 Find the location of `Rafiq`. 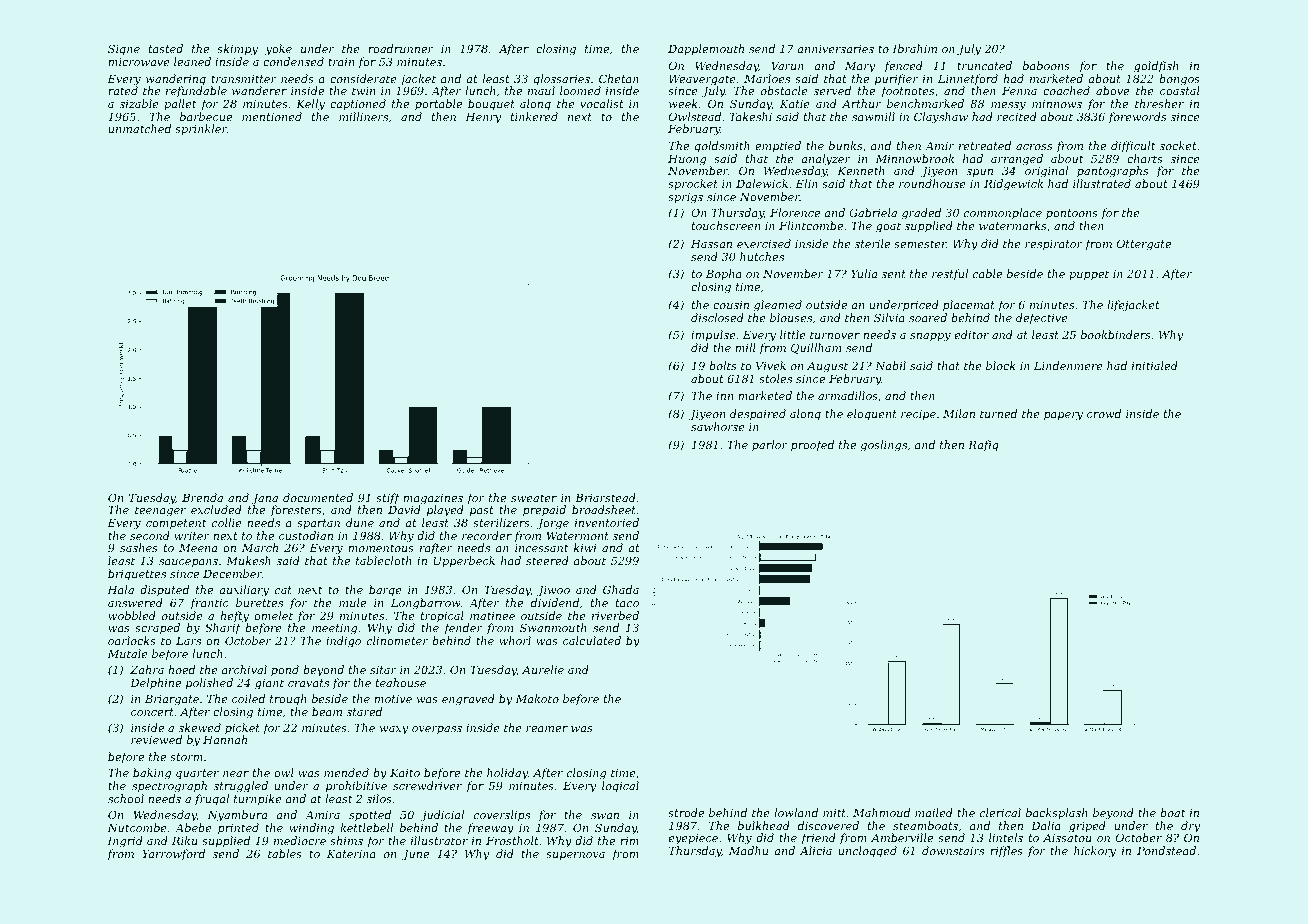

Rafiq is located at coordinates (983, 446).
